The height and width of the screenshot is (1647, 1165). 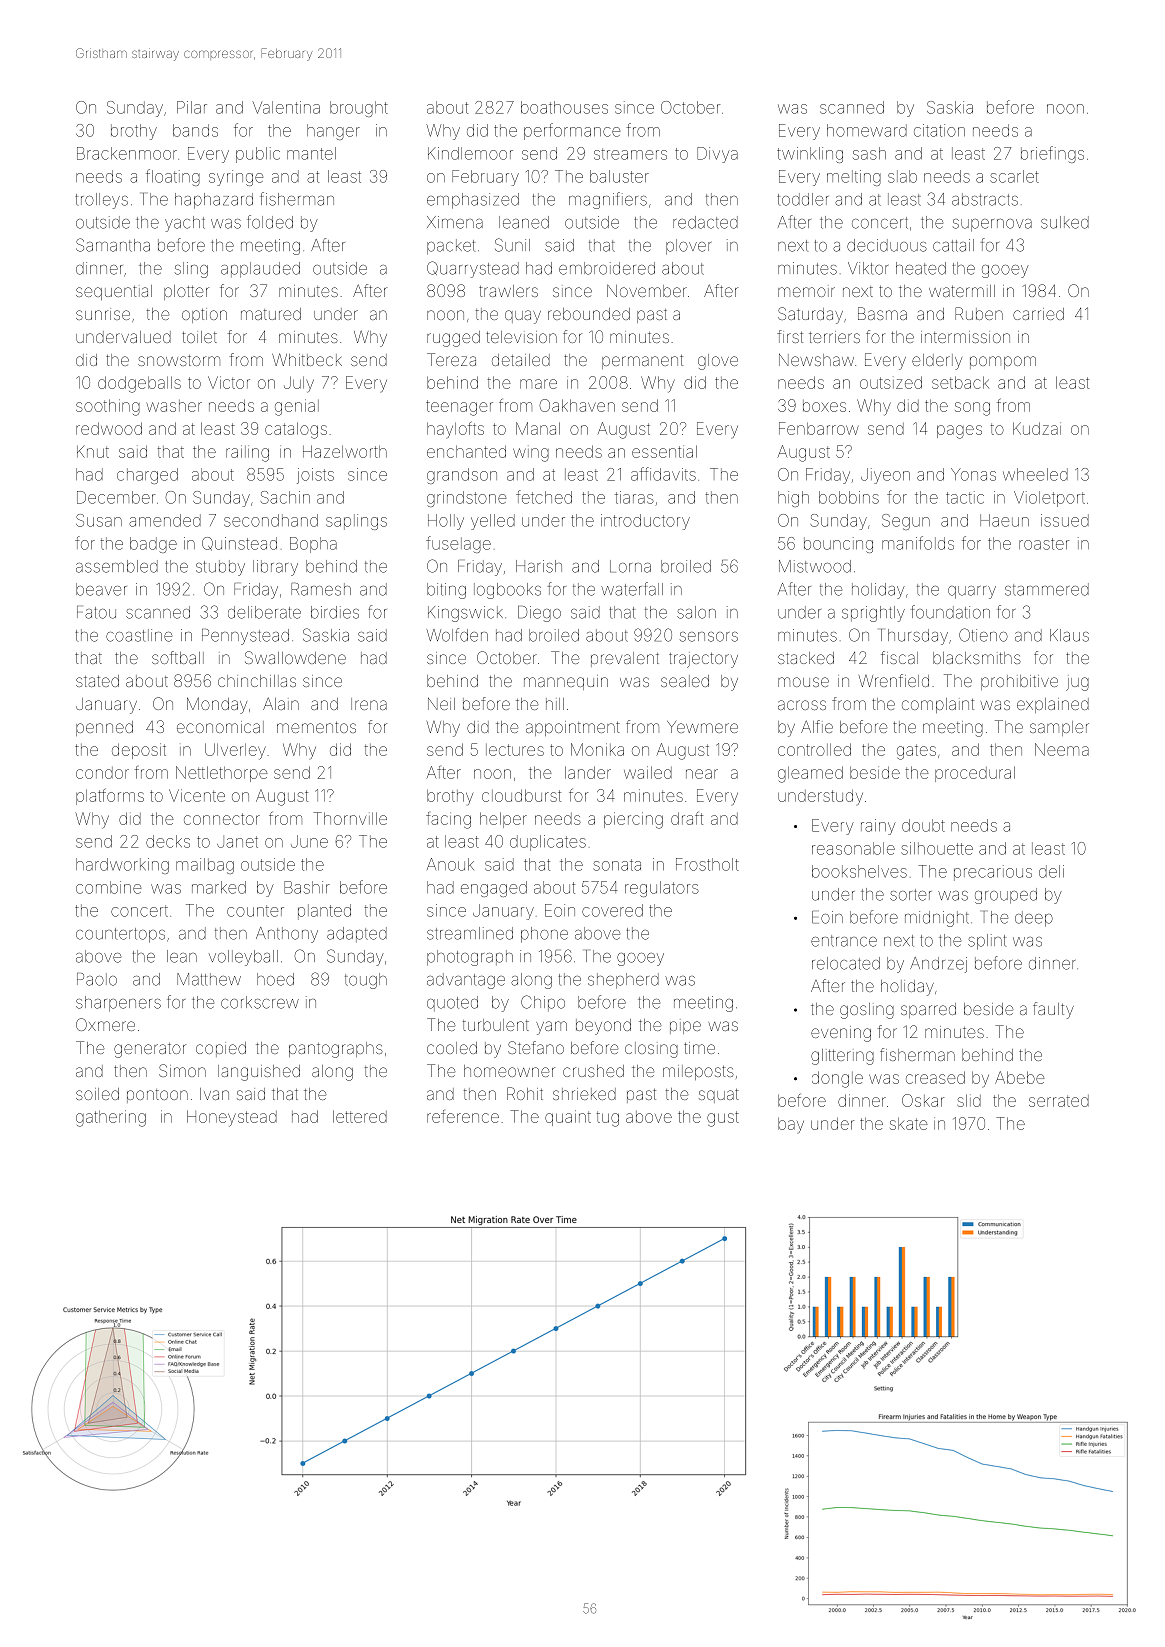 What do you see at coordinates (1052, 154) in the screenshot?
I see `briefings` at bounding box center [1052, 154].
